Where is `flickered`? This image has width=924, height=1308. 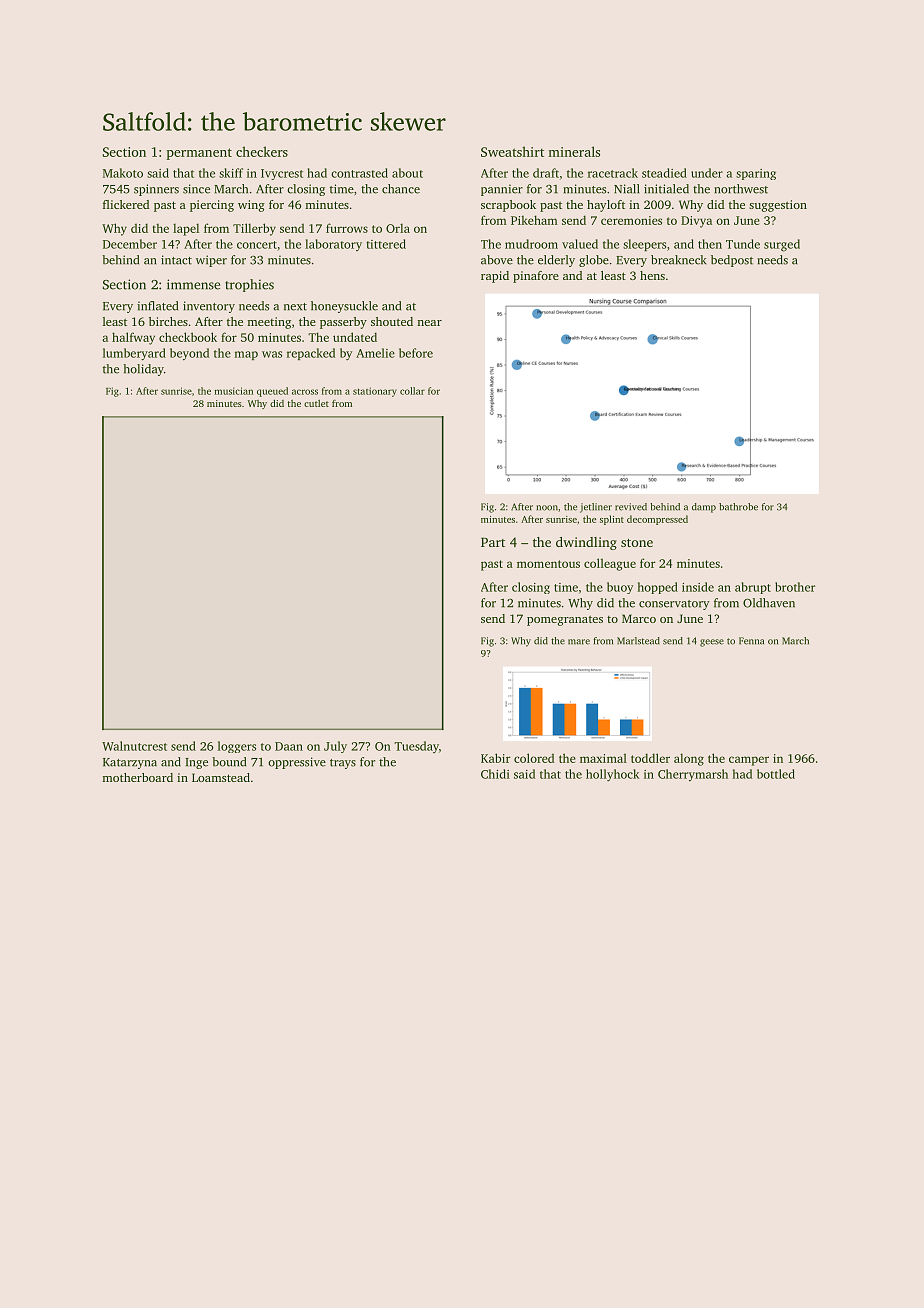 flickered is located at coordinates (126, 204).
